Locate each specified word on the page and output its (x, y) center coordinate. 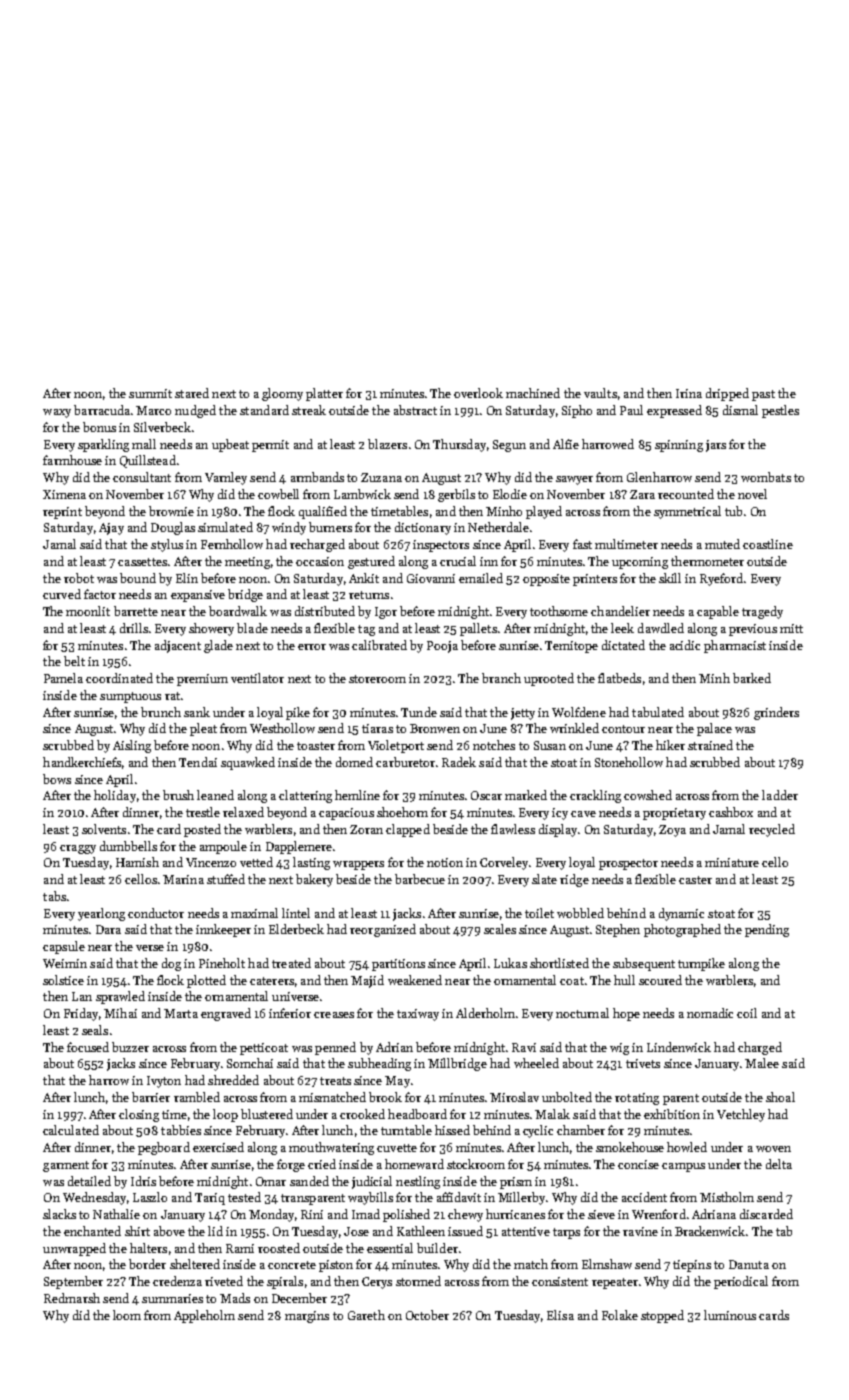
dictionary (423, 528)
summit (150, 393)
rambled (197, 1097)
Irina (689, 393)
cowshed (648, 795)
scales (500, 929)
